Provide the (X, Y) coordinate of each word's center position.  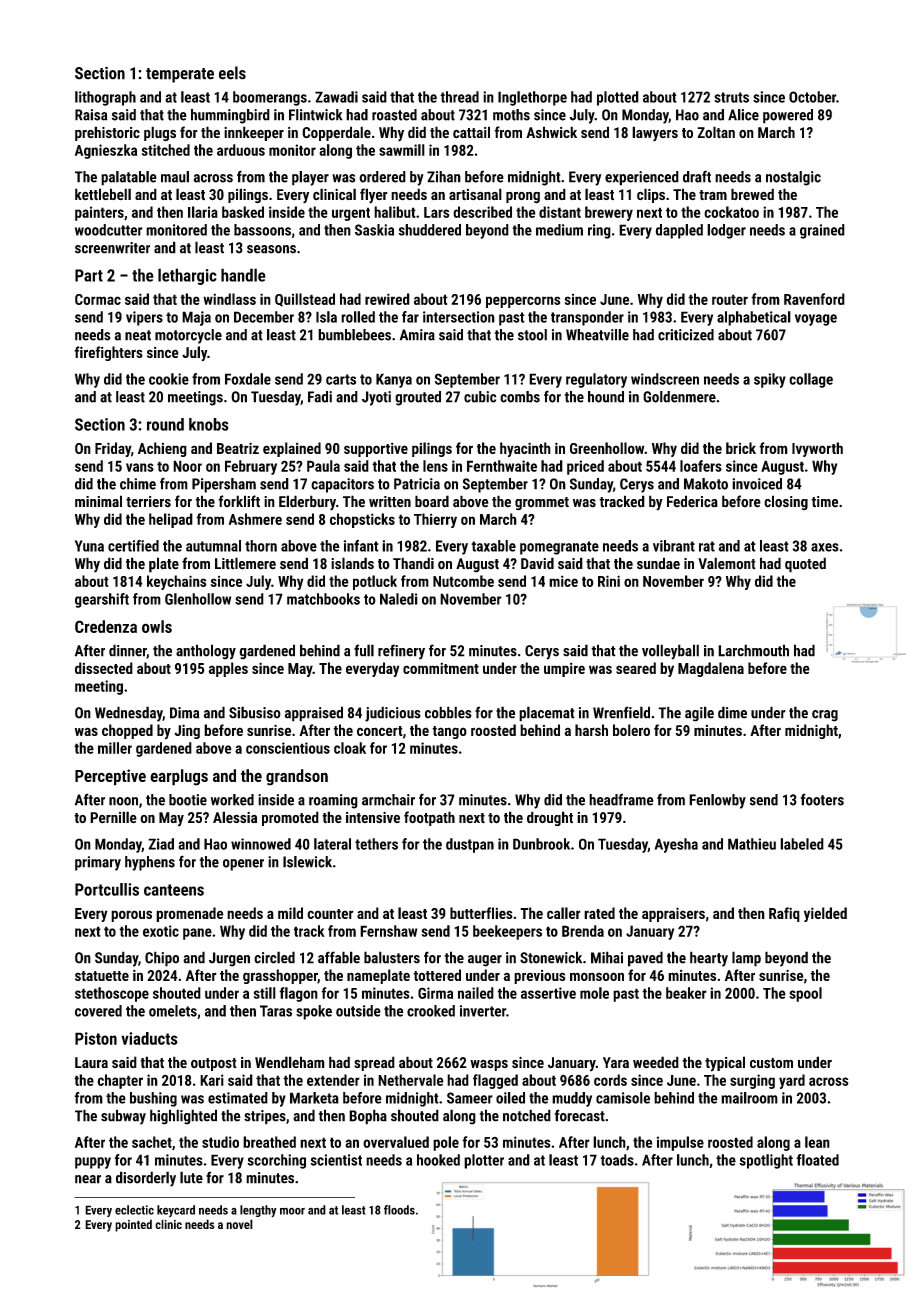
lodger (726, 231)
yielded (825, 914)
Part (89, 275)
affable (339, 957)
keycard (176, 1211)
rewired (387, 299)
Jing (187, 731)
